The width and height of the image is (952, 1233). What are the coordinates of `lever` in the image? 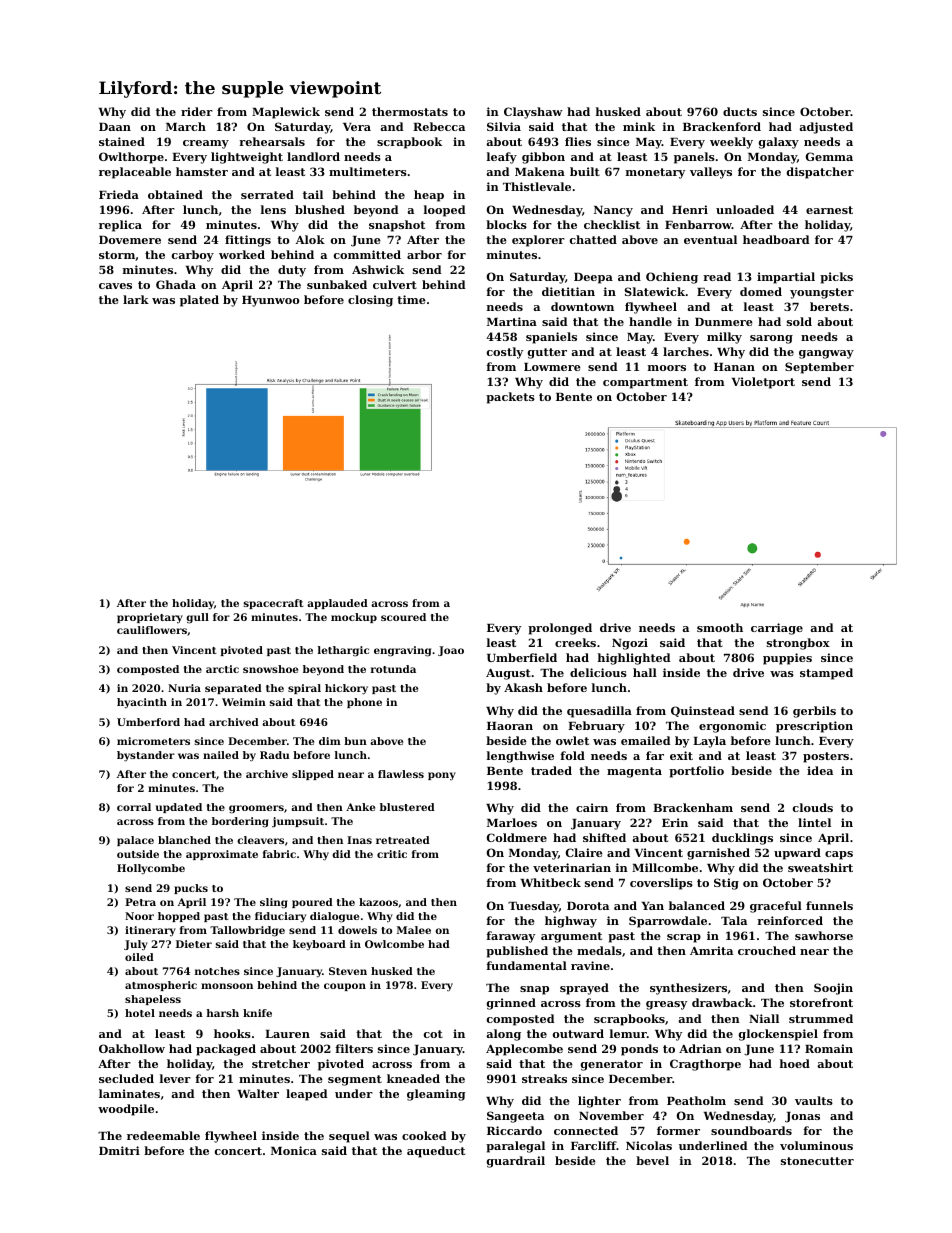 It's located at (175, 1078).
